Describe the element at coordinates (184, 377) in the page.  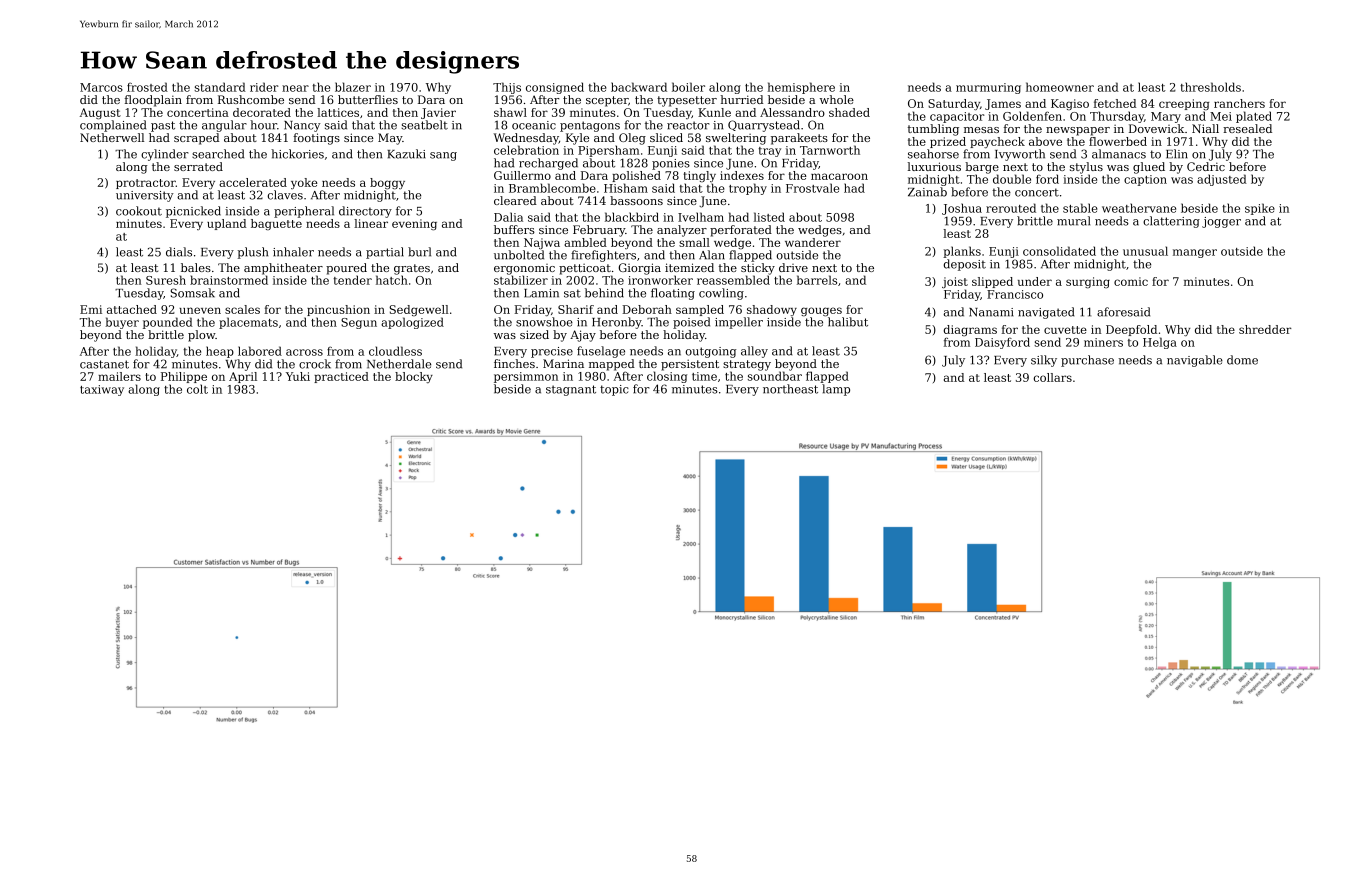
I see `Philippe` at that location.
